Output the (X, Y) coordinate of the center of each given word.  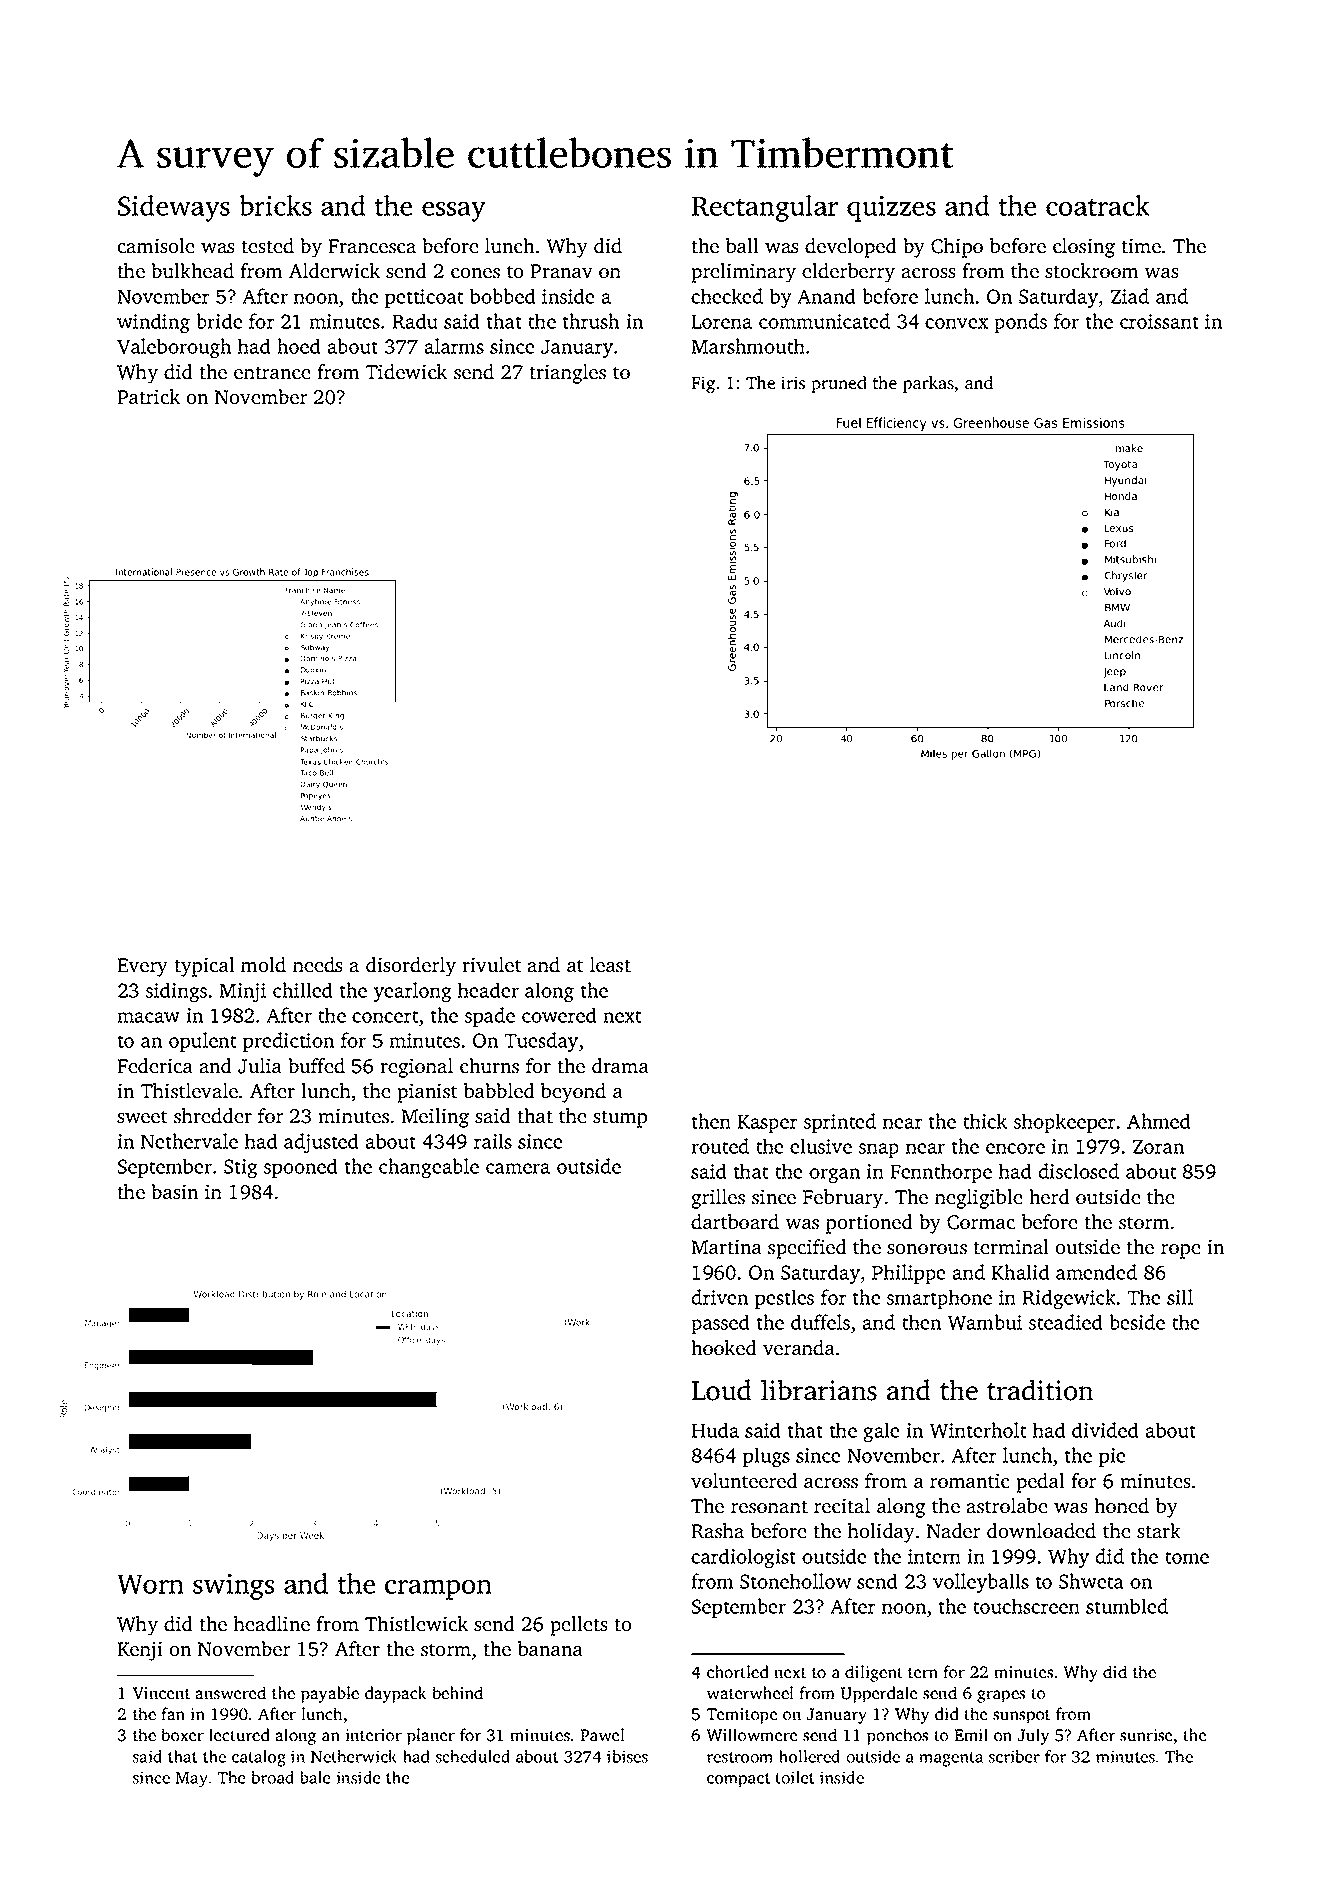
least (610, 965)
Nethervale (189, 1141)
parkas (928, 384)
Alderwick (334, 271)
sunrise (1146, 1735)
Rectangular (765, 208)
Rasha (717, 1531)
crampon (438, 1590)
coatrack (1098, 205)
